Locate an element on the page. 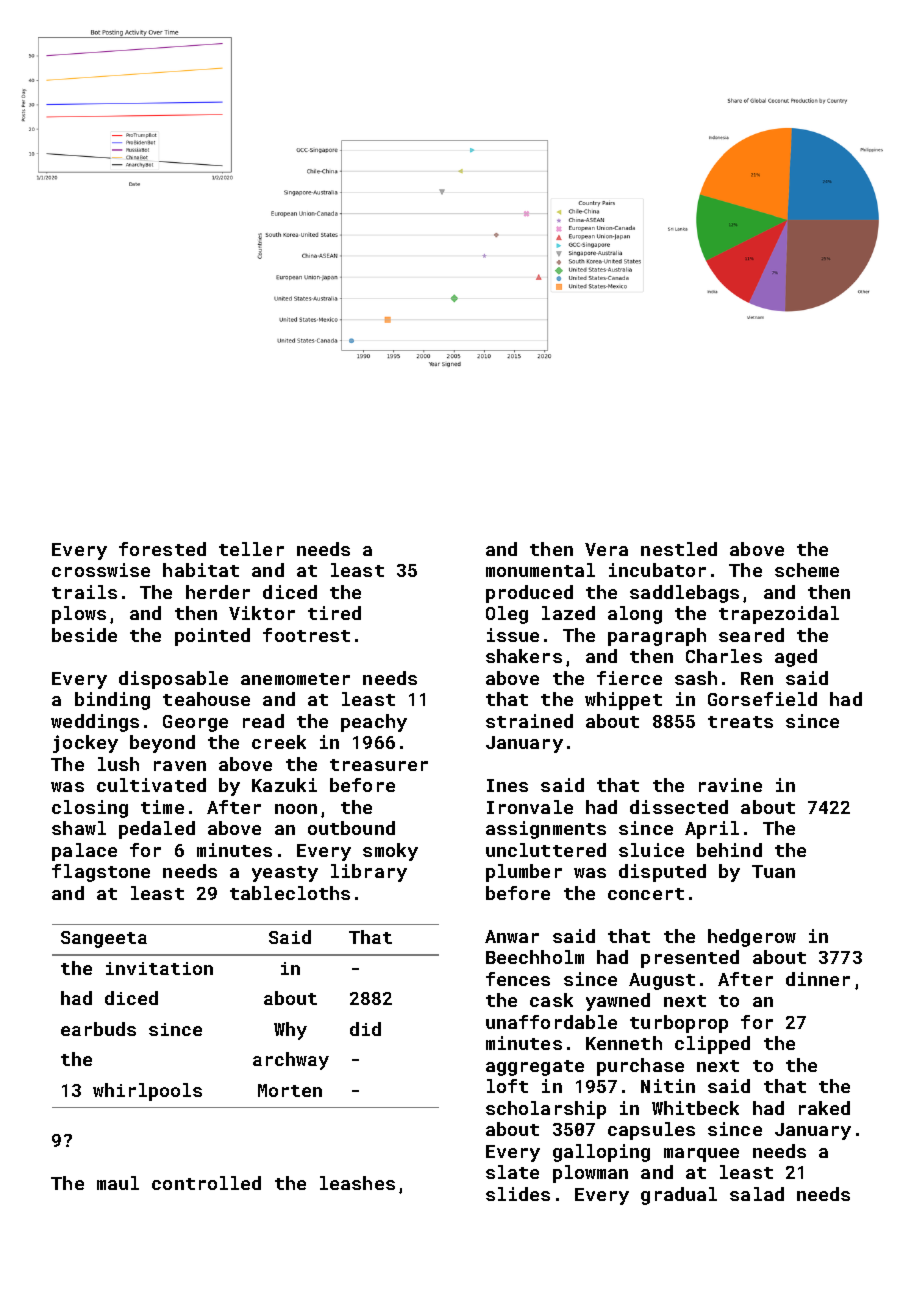  did is located at coordinates (365, 1029).
